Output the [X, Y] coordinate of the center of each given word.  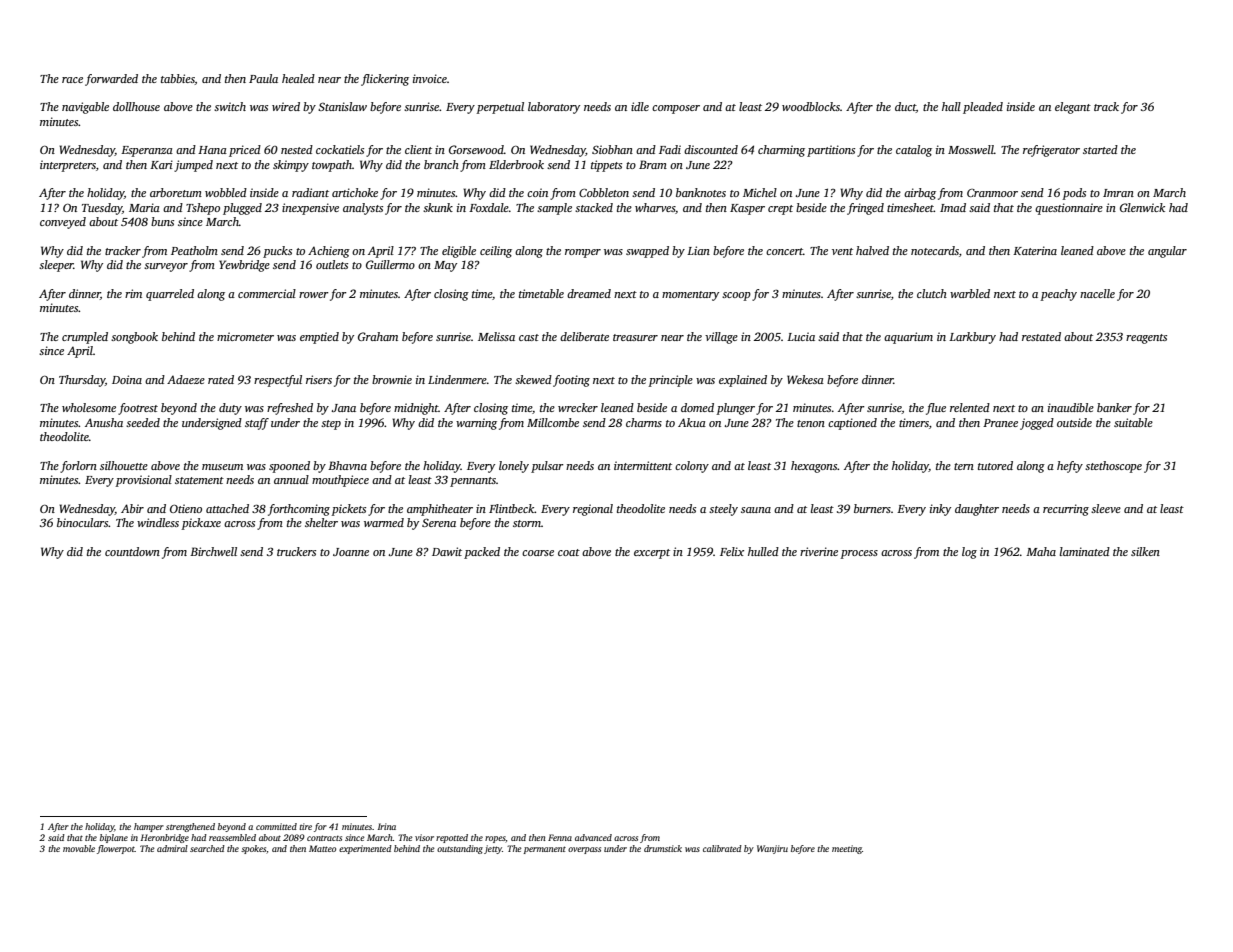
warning [476, 424]
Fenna [560, 837]
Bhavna [347, 465]
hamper [149, 827]
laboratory [554, 108]
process [859, 554]
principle [670, 381]
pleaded [983, 108]
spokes [253, 849]
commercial [267, 293]
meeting [847, 849]
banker [1114, 407]
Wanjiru [772, 849]
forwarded [111, 80]
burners [872, 508]
